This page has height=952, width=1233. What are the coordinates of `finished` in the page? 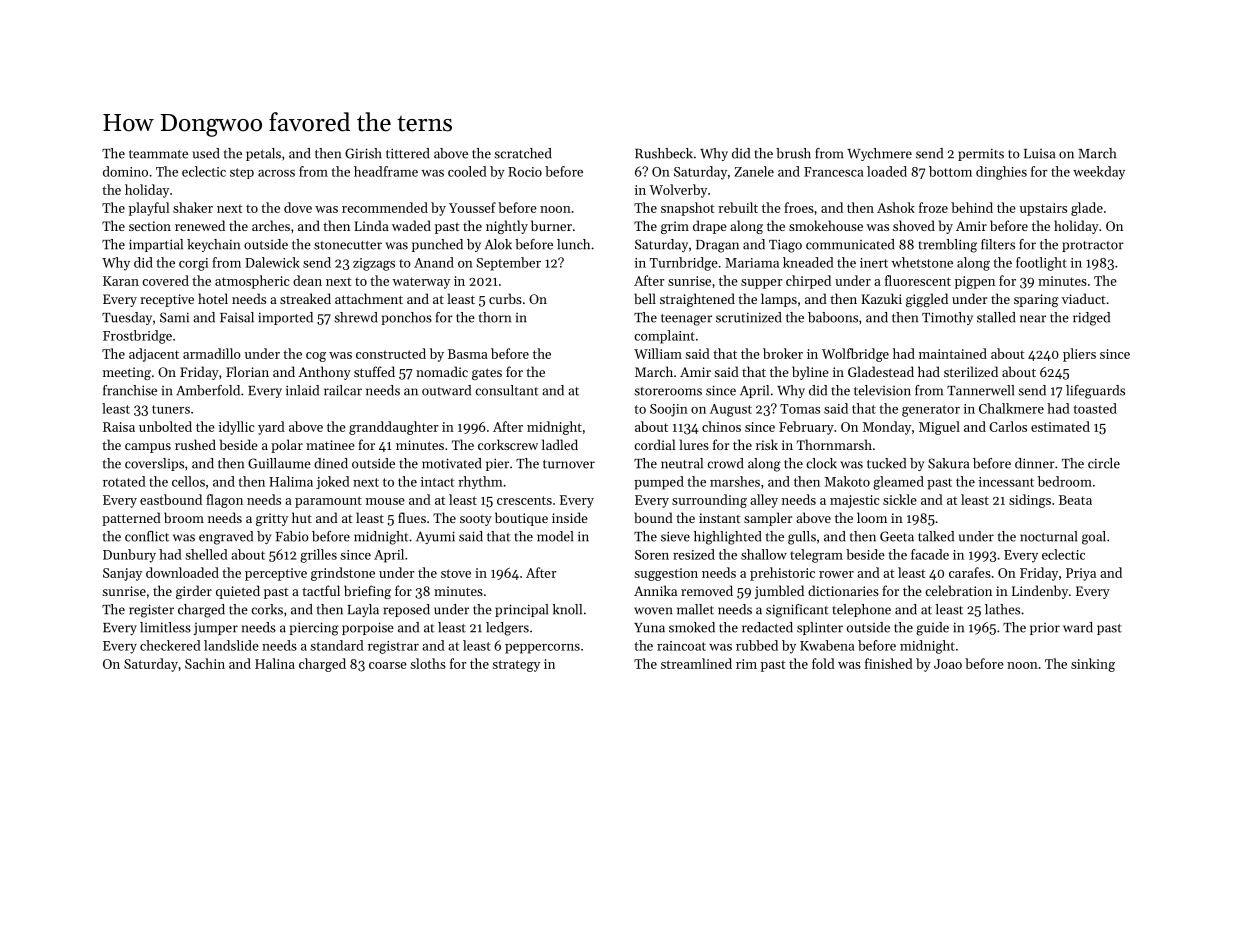 It's located at (889, 663).
